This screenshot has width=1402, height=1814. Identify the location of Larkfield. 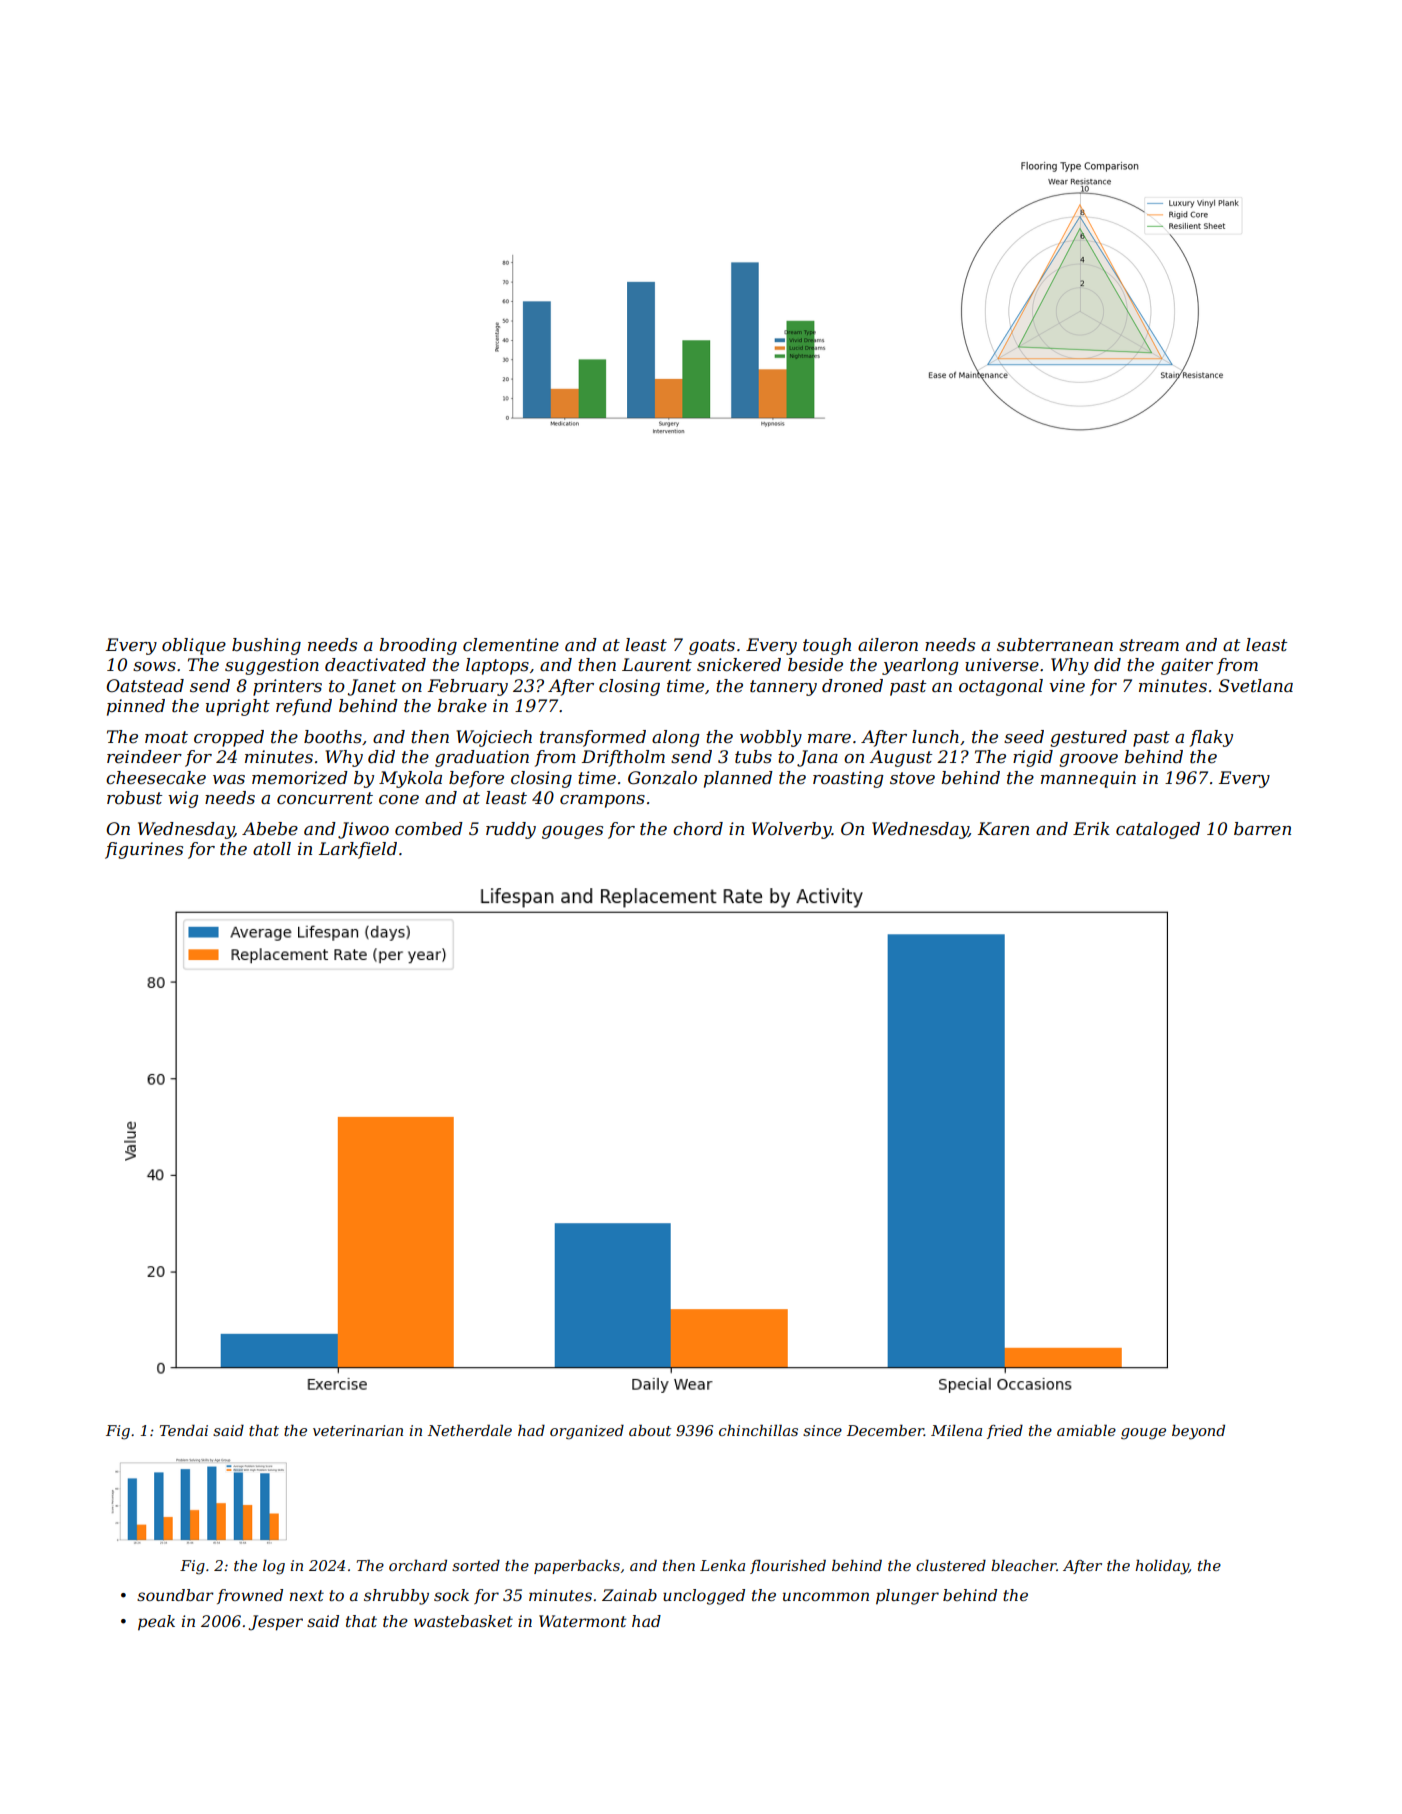
(358, 850).
